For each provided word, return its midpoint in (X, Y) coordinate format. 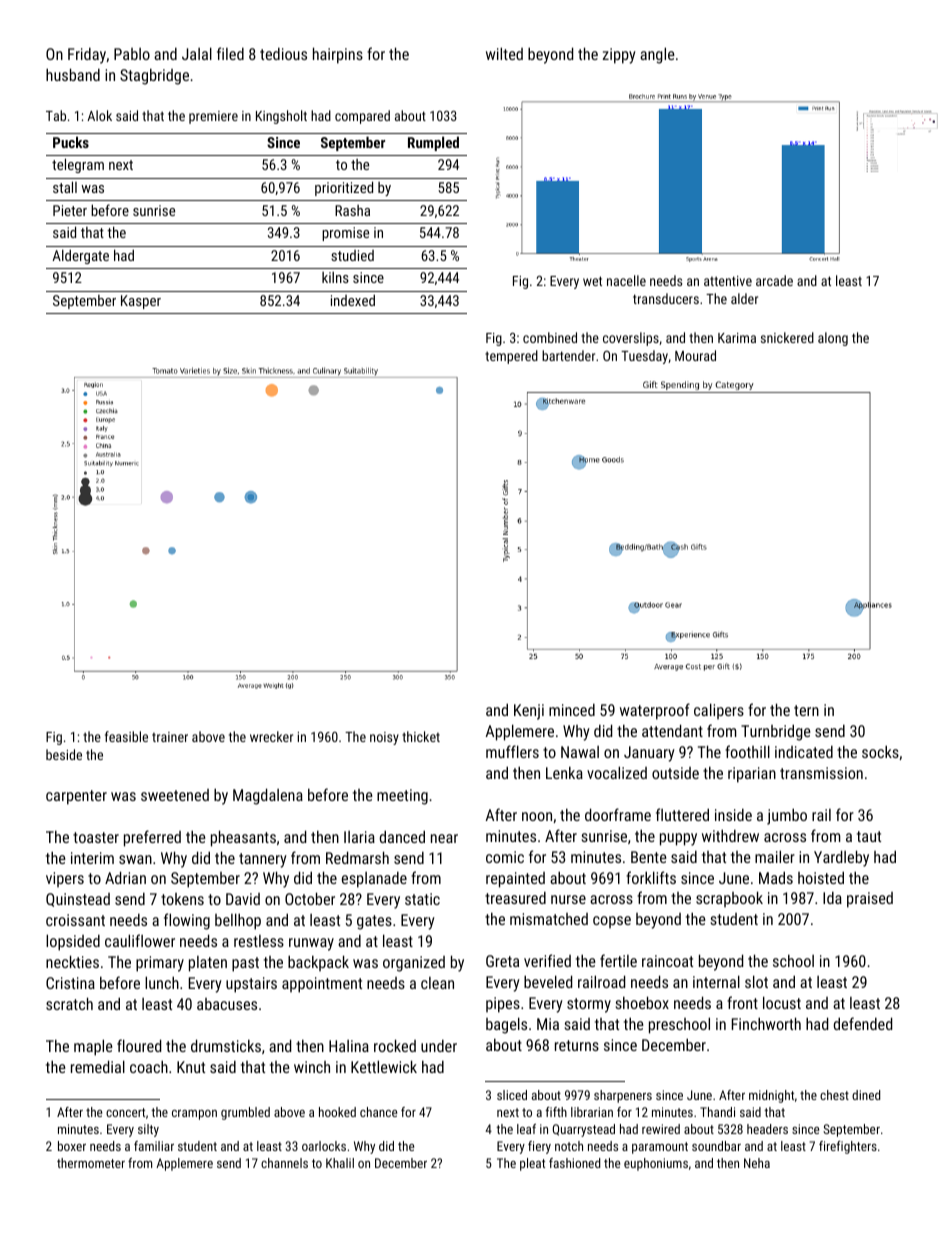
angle (657, 55)
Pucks (71, 142)
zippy (619, 56)
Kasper (141, 302)
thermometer (91, 1163)
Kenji (529, 712)
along (833, 339)
